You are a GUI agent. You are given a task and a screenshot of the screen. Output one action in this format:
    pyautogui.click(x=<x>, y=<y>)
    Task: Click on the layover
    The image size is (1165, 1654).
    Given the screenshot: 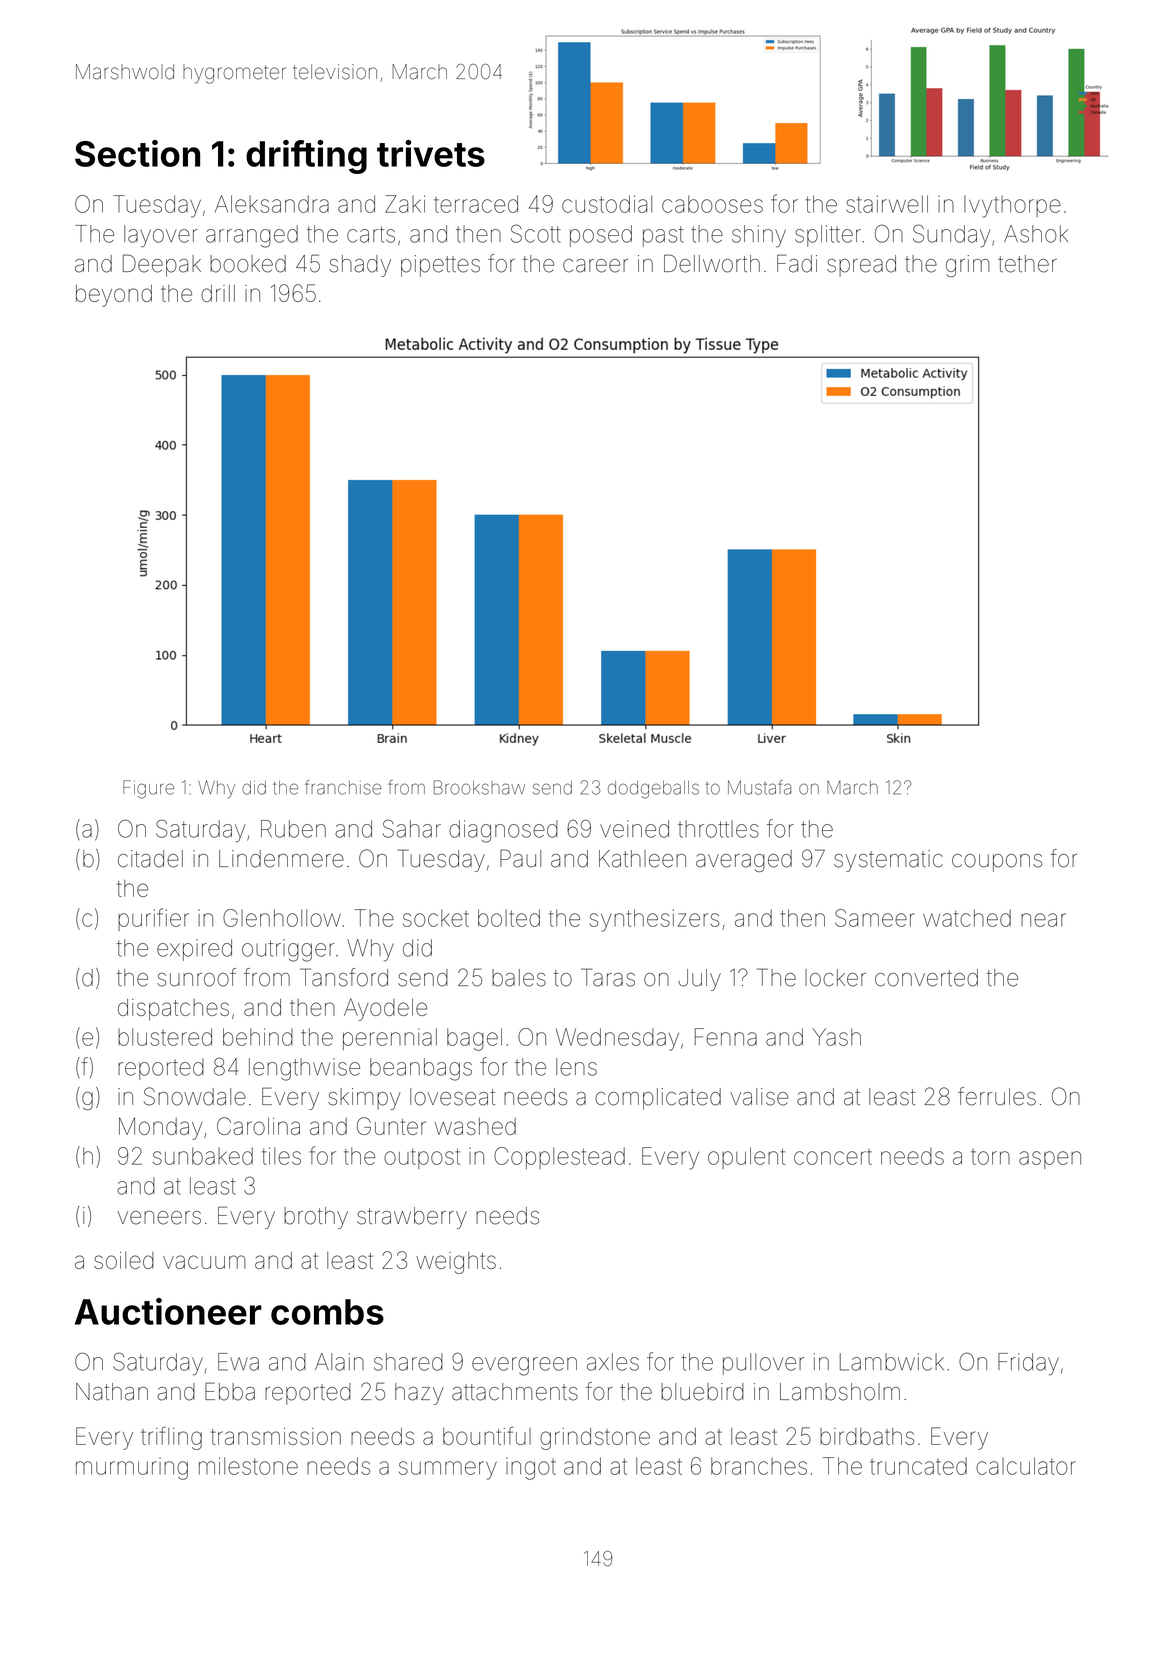 What is the action you would take?
    pyautogui.click(x=161, y=236)
